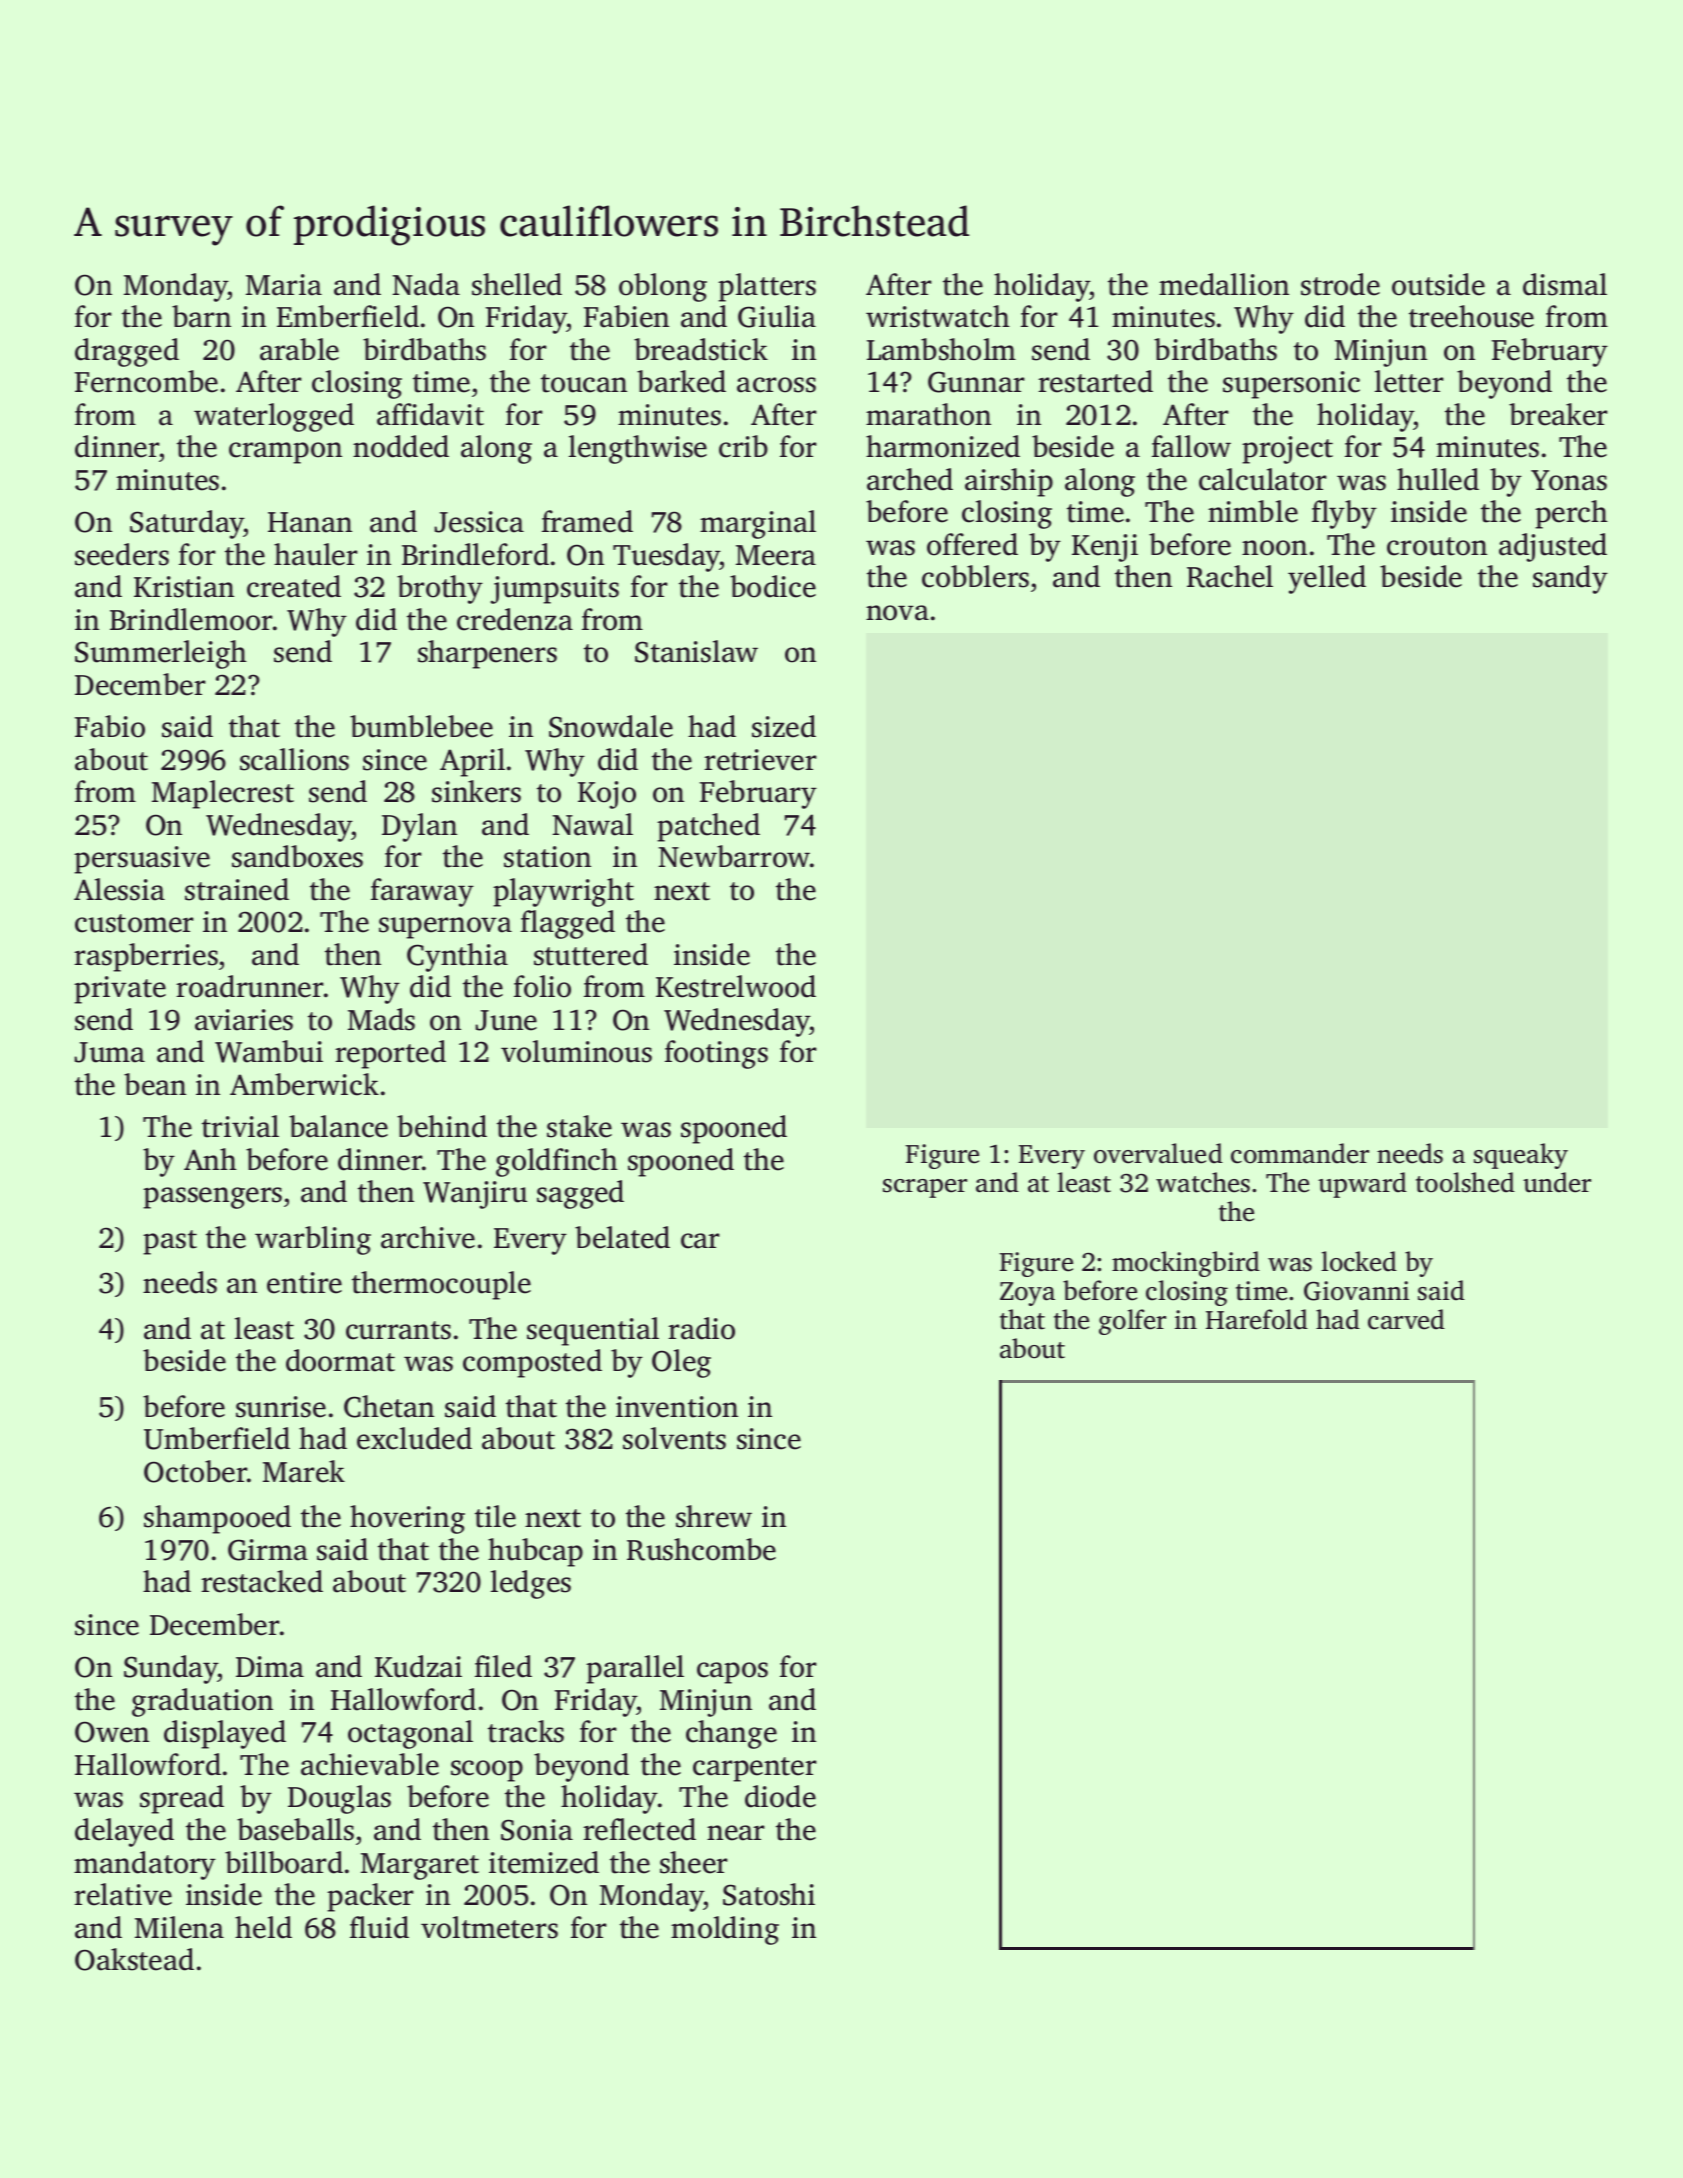 The height and width of the document is (2178, 1683). What do you see at coordinates (743, 446) in the document?
I see `crib` at bounding box center [743, 446].
